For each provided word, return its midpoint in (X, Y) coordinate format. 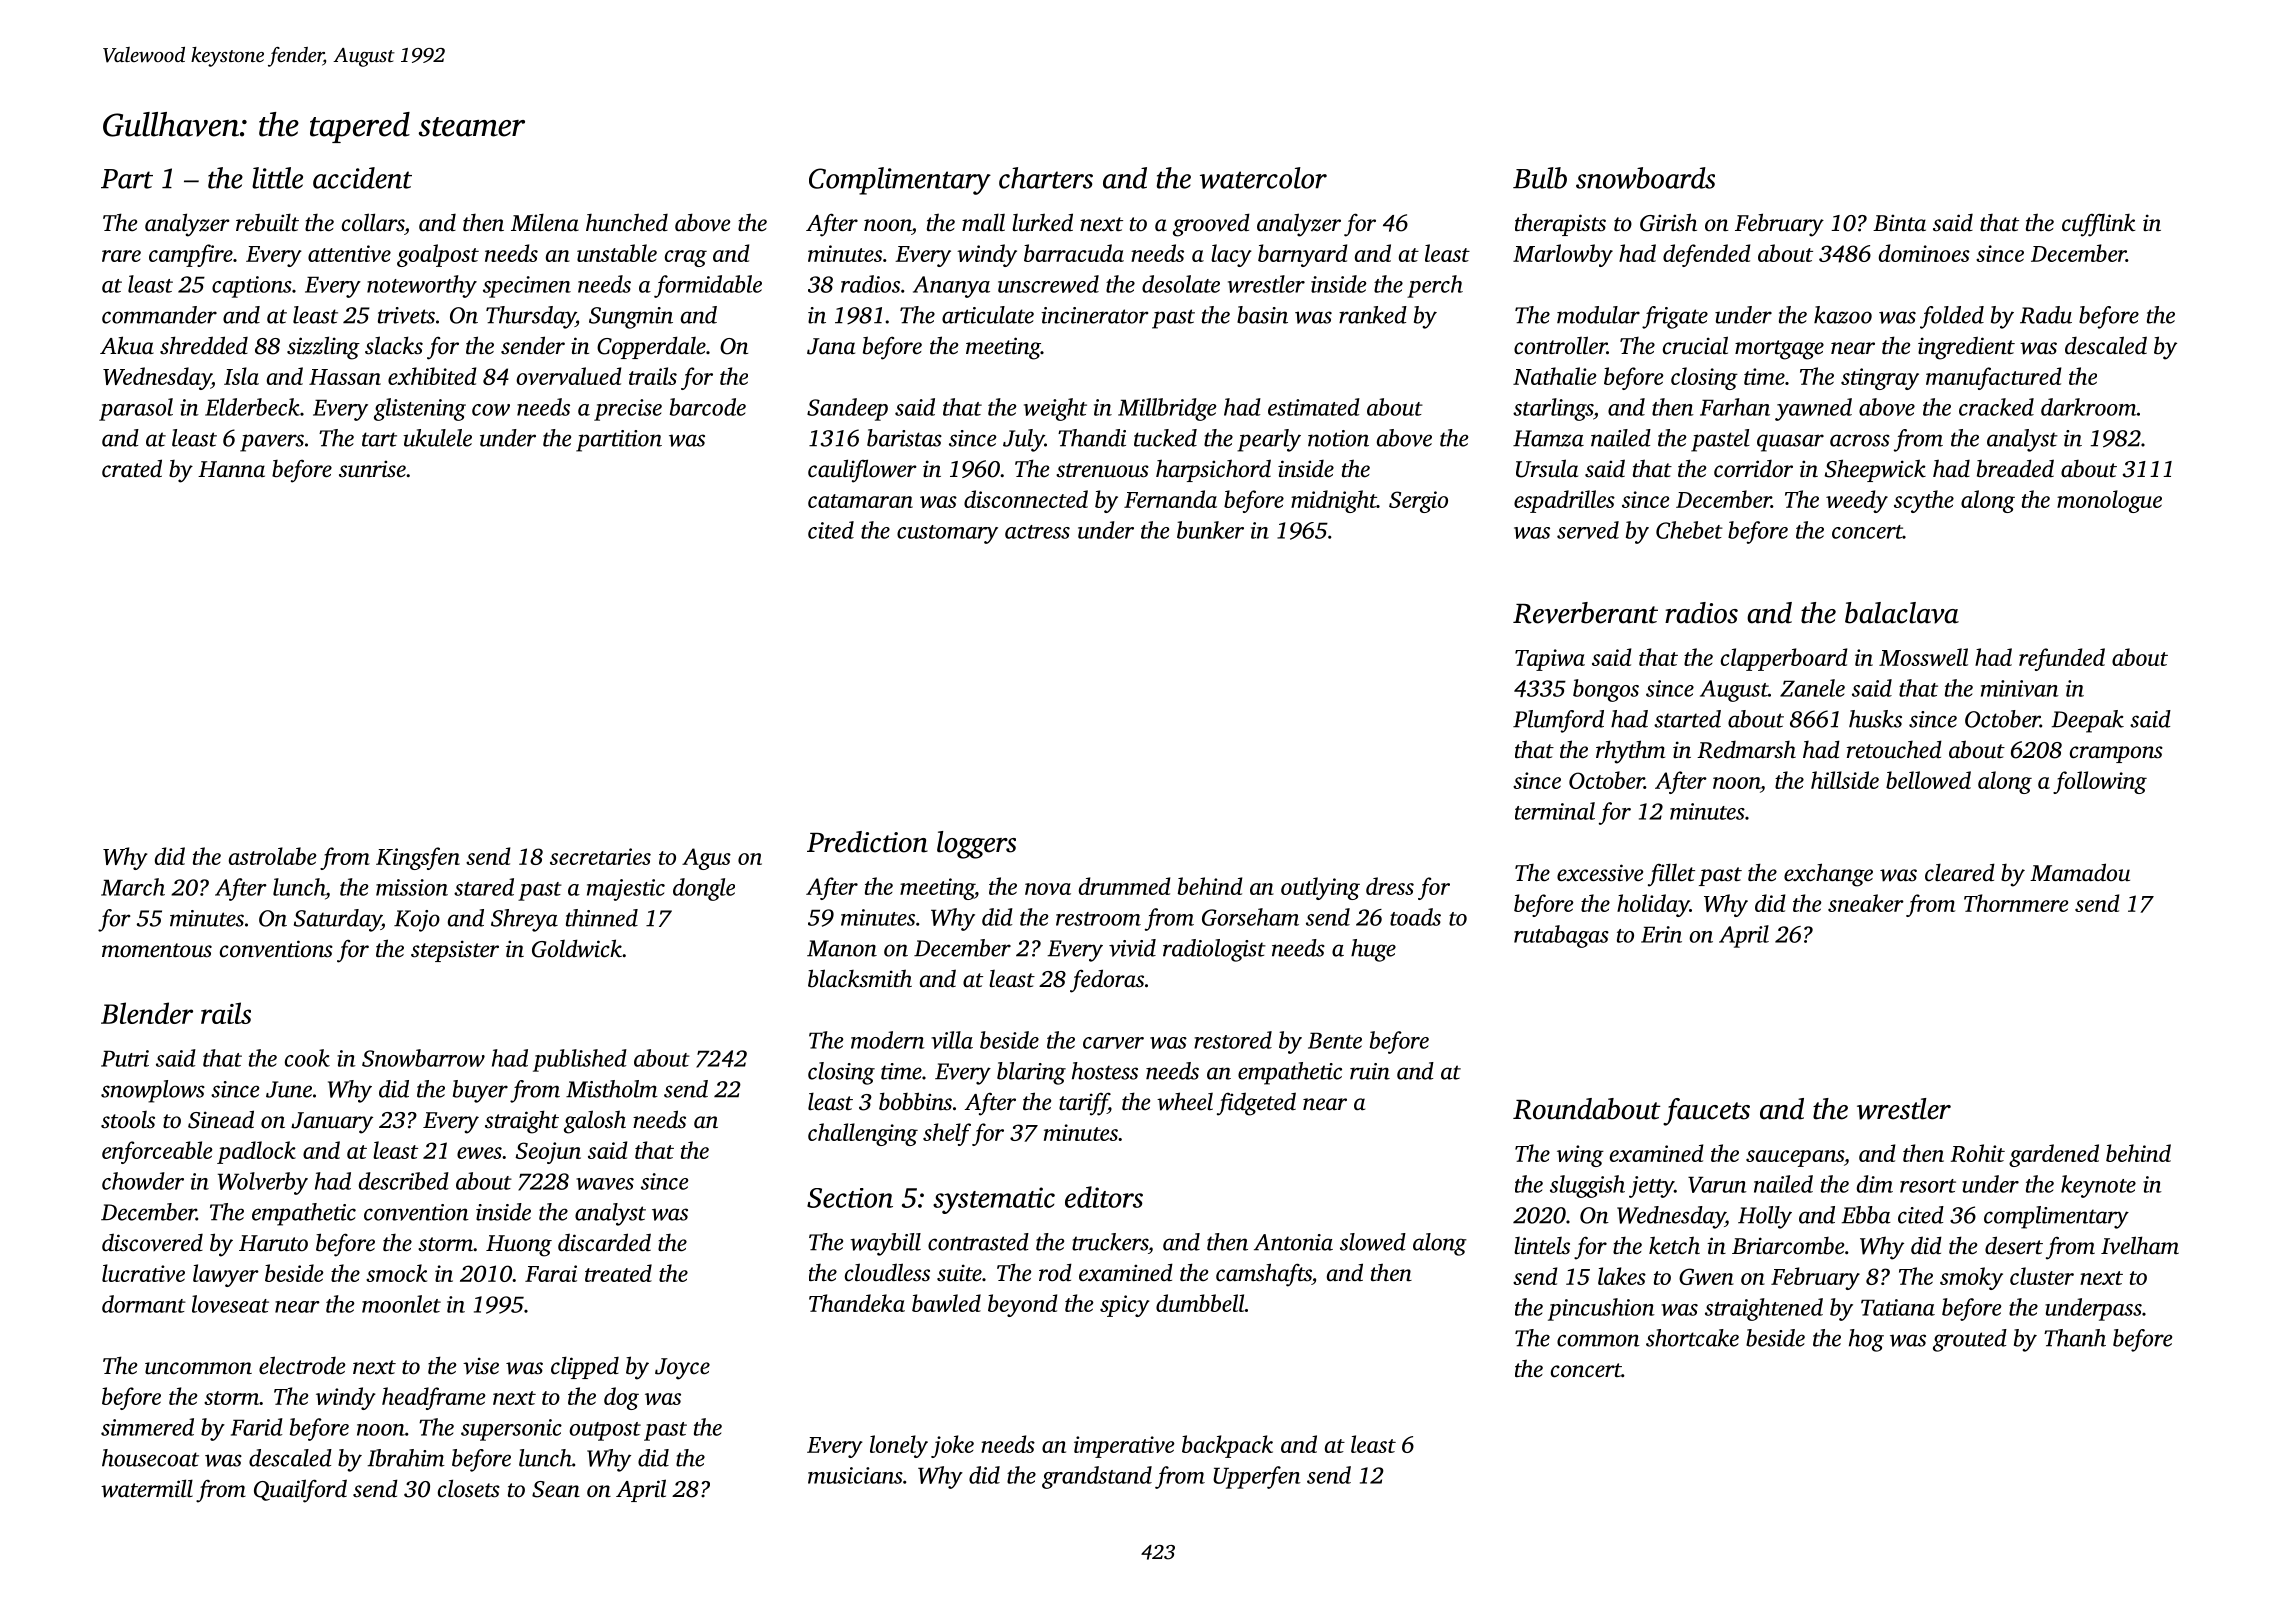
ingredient (1966, 348)
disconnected (1026, 499)
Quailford (300, 1491)
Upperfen (1257, 1477)
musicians (855, 1475)
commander (159, 315)
